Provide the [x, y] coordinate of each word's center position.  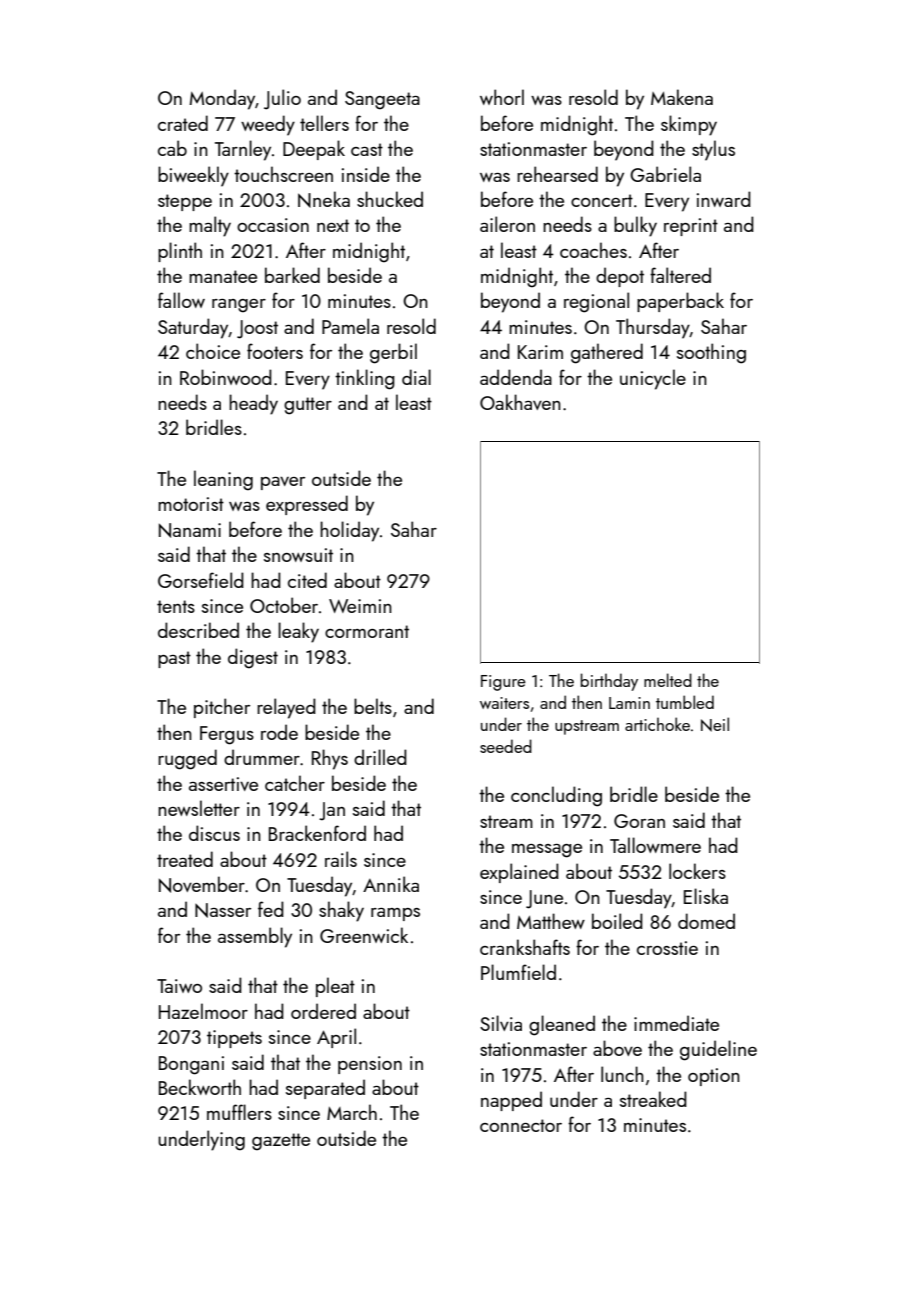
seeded [506, 746]
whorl [502, 97]
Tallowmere [655, 845]
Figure [503, 683]
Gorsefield [201, 580]
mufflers [239, 1112]
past [174, 659]
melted [668, 680]
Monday [222, 99]
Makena [682, 97]
